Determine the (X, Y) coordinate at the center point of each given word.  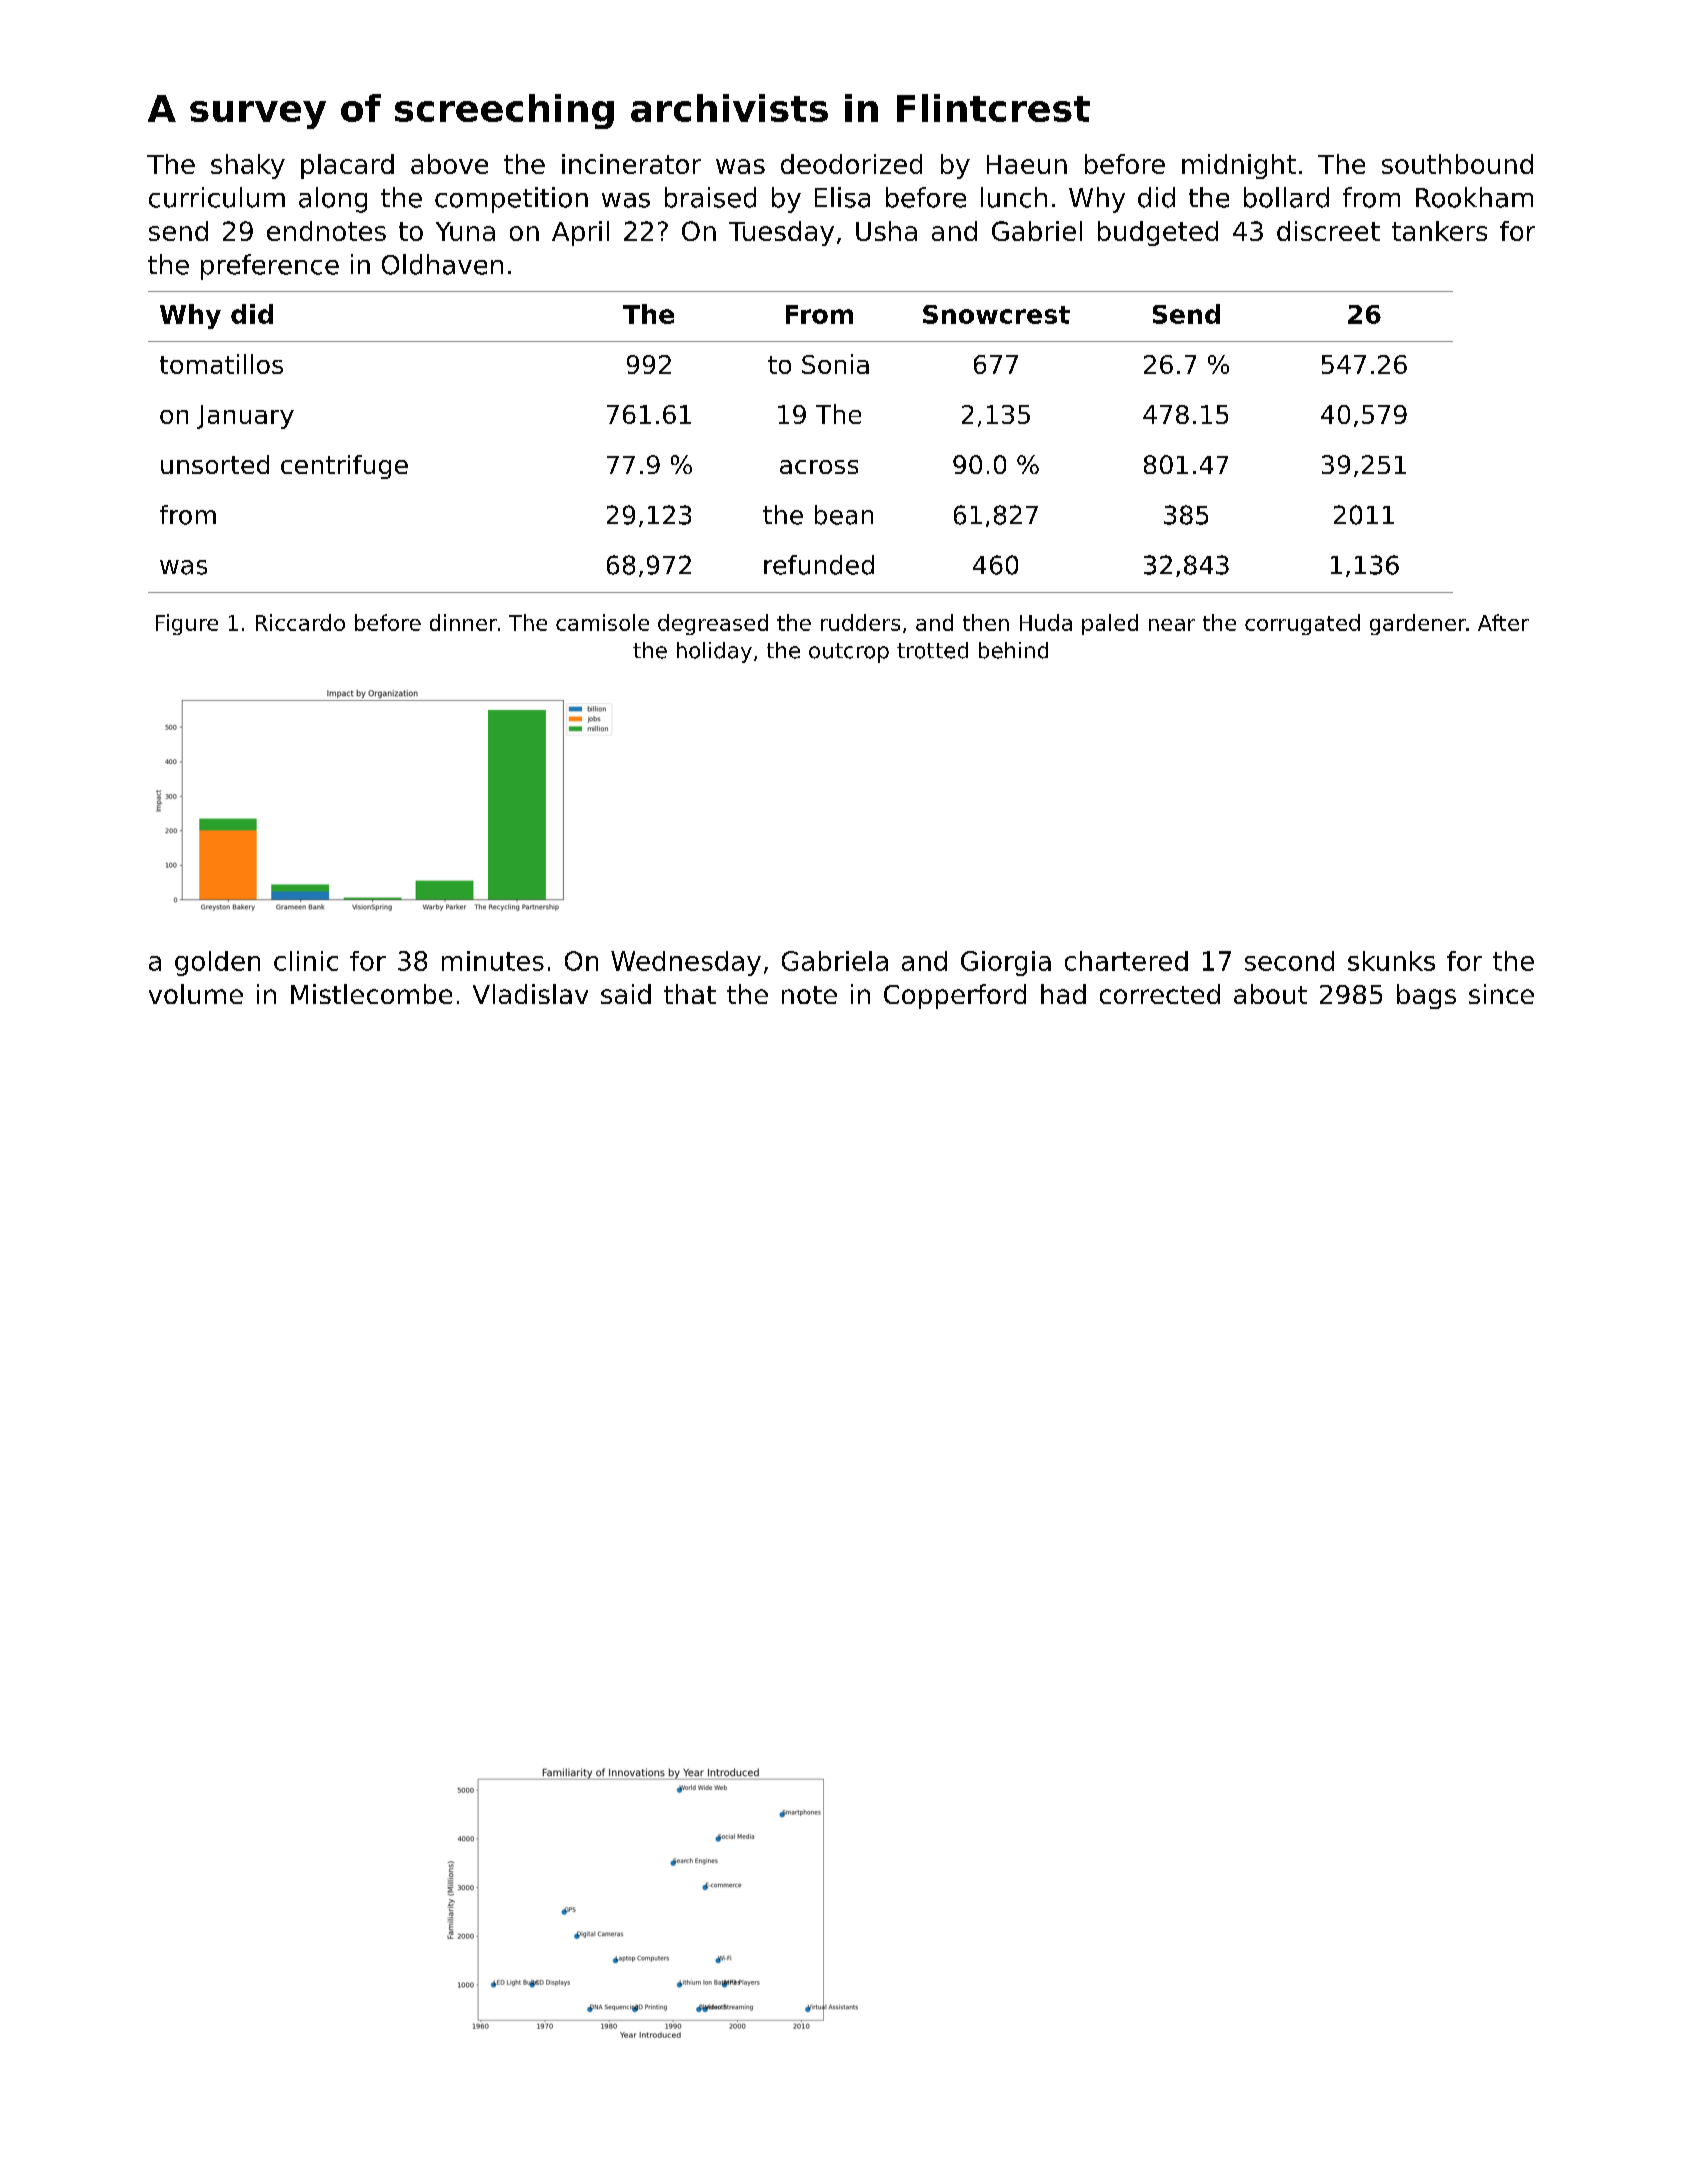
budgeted (1158, 233)
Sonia (835, 364)
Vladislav (530, 994)
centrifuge (344, 467)
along (333, 200)
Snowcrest (996, 314)
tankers (1439, 231)
